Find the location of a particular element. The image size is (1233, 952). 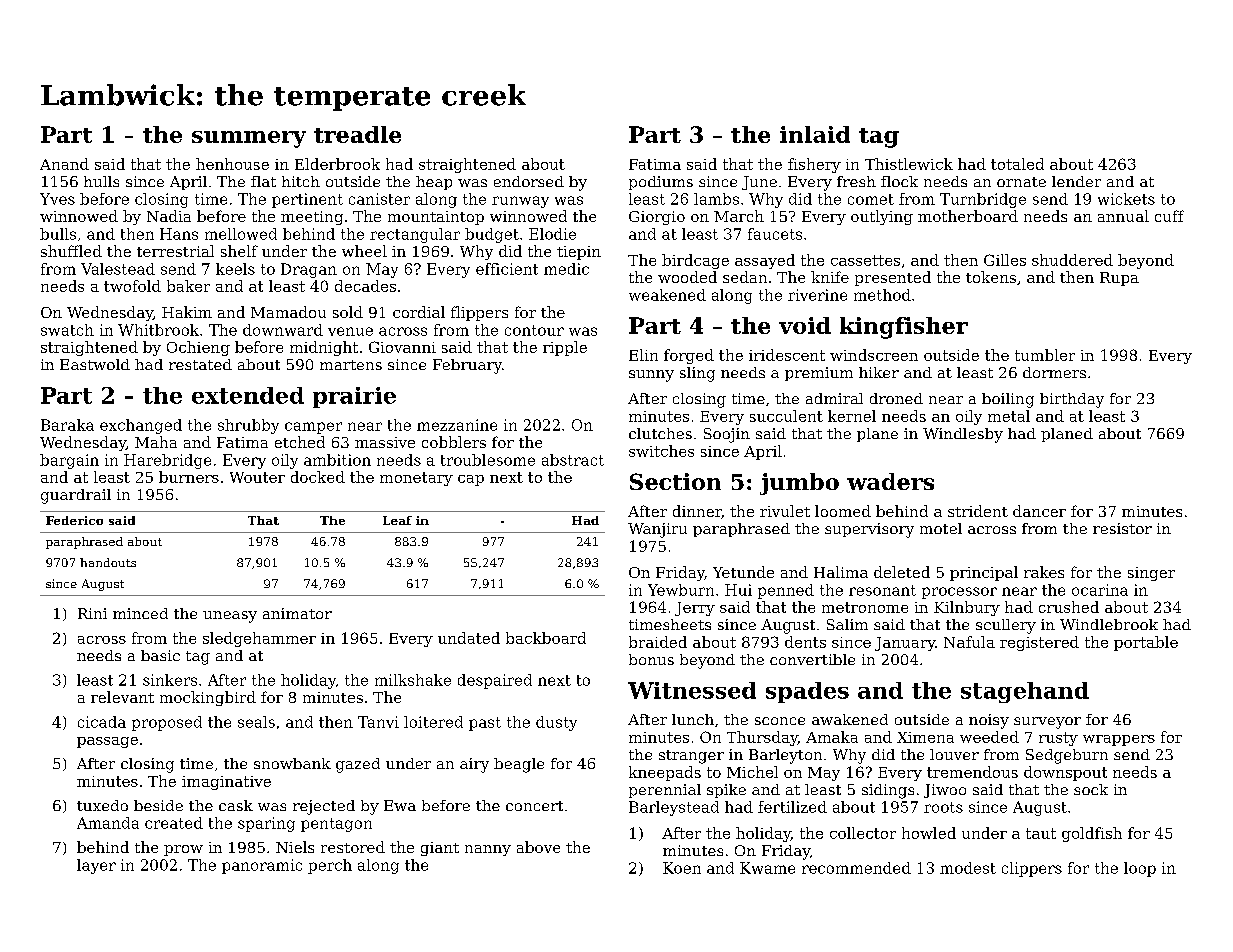

crushed is located at coordinates (1069, 607).
